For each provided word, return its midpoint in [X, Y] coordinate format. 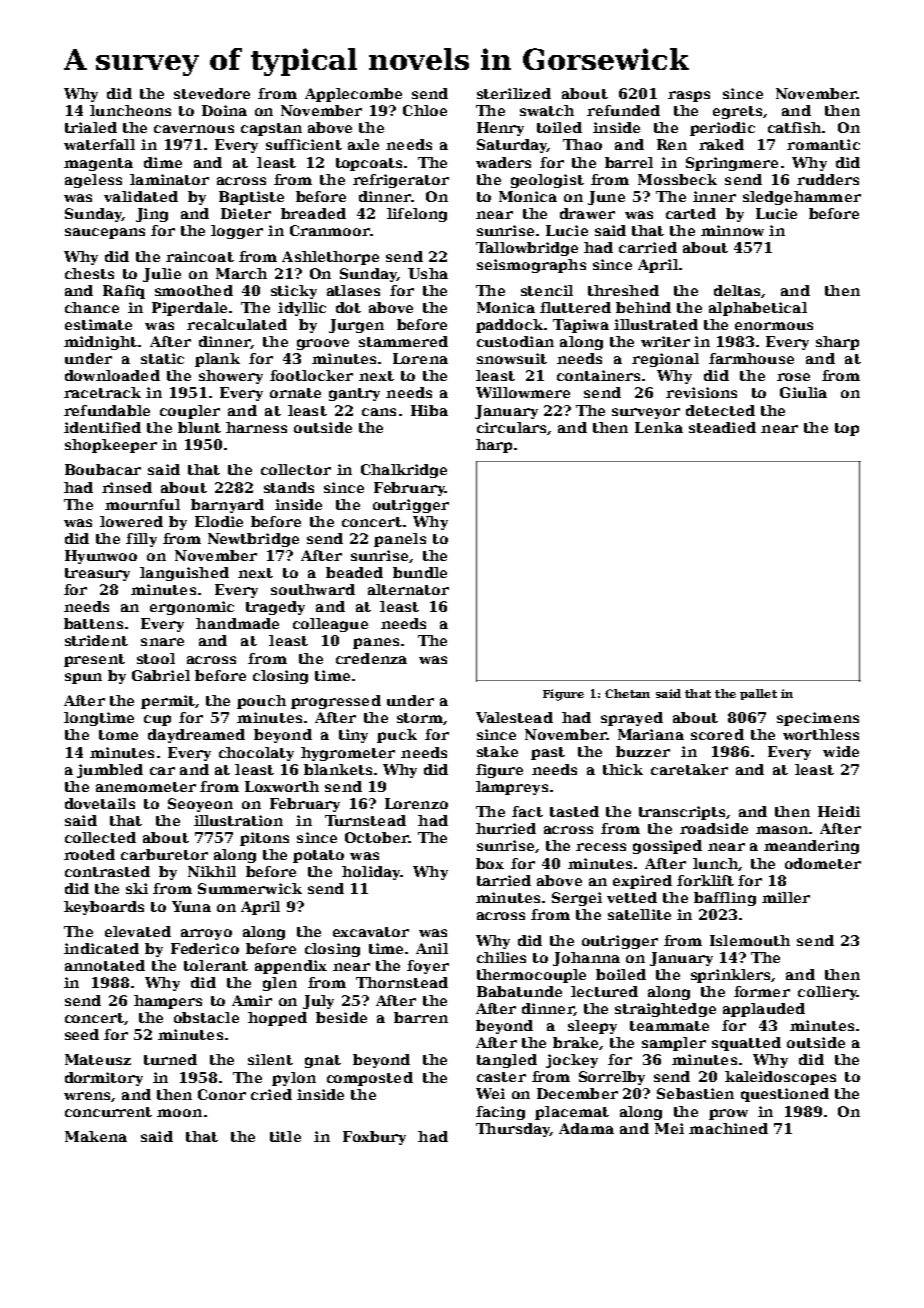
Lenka [659, 427]
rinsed [127, 487]
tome [118, 735]
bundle [420, 572]
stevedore [212, 93]
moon [179, 1113]
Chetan [627, 693]
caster [501, 1077]
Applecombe [353, 95]
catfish [794, 127]
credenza [371, 658]
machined [728, 1128]
